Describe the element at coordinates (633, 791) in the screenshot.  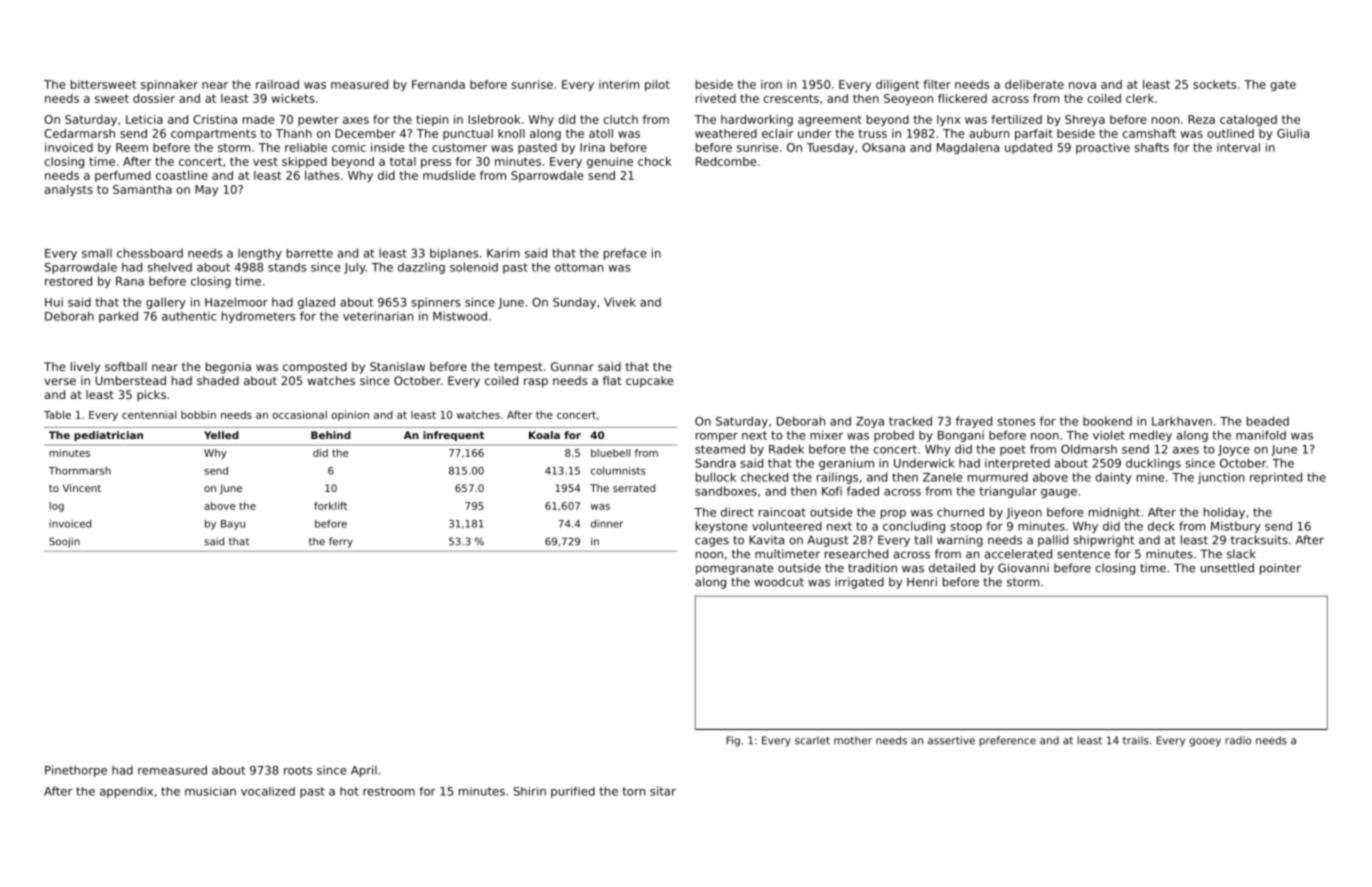
I see `torn` at that location.
